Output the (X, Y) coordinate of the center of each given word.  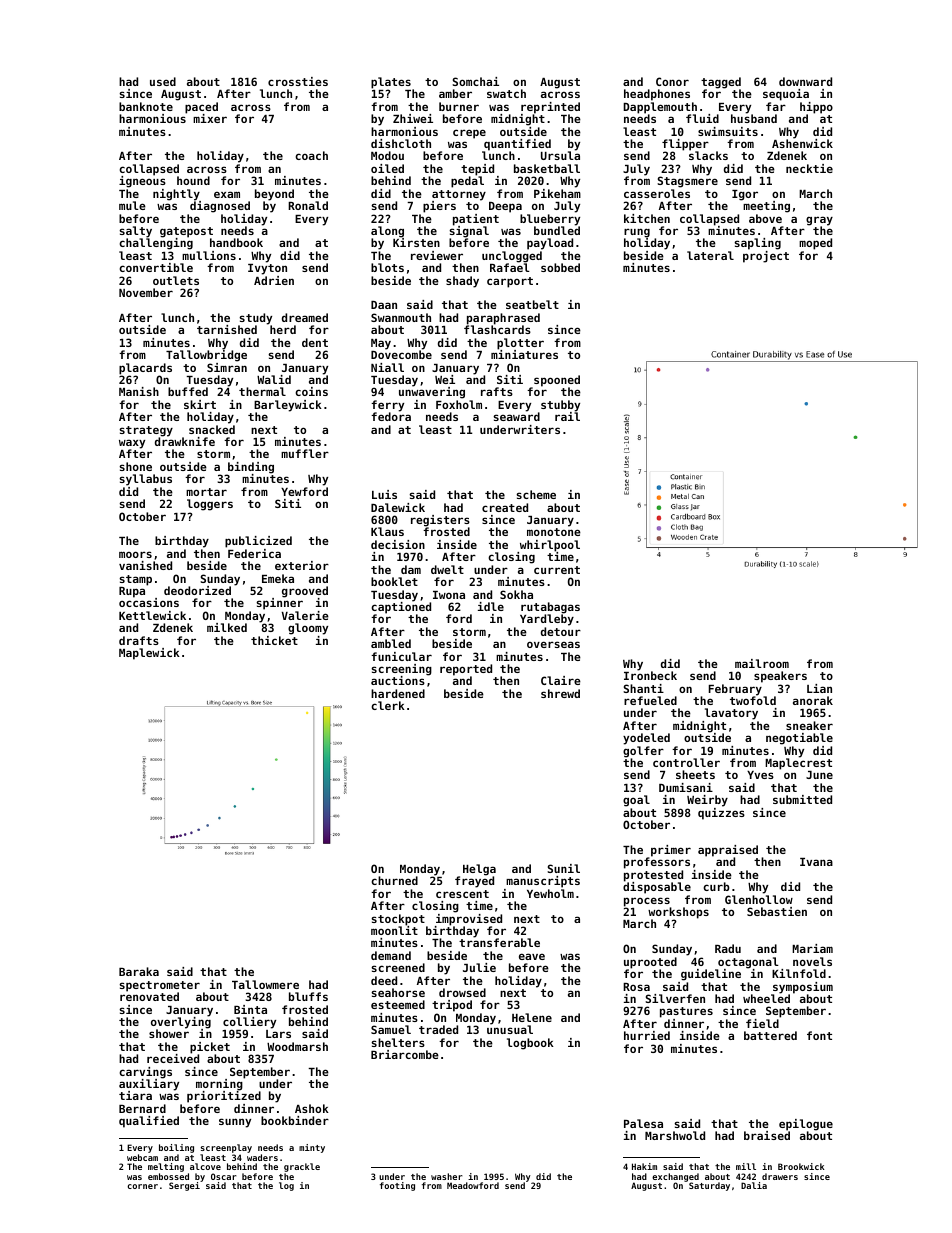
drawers (780, 1176)
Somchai (475, 81)
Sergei (184, 1186)
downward (805, 81)
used (163, 81)
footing (397, 1186)
